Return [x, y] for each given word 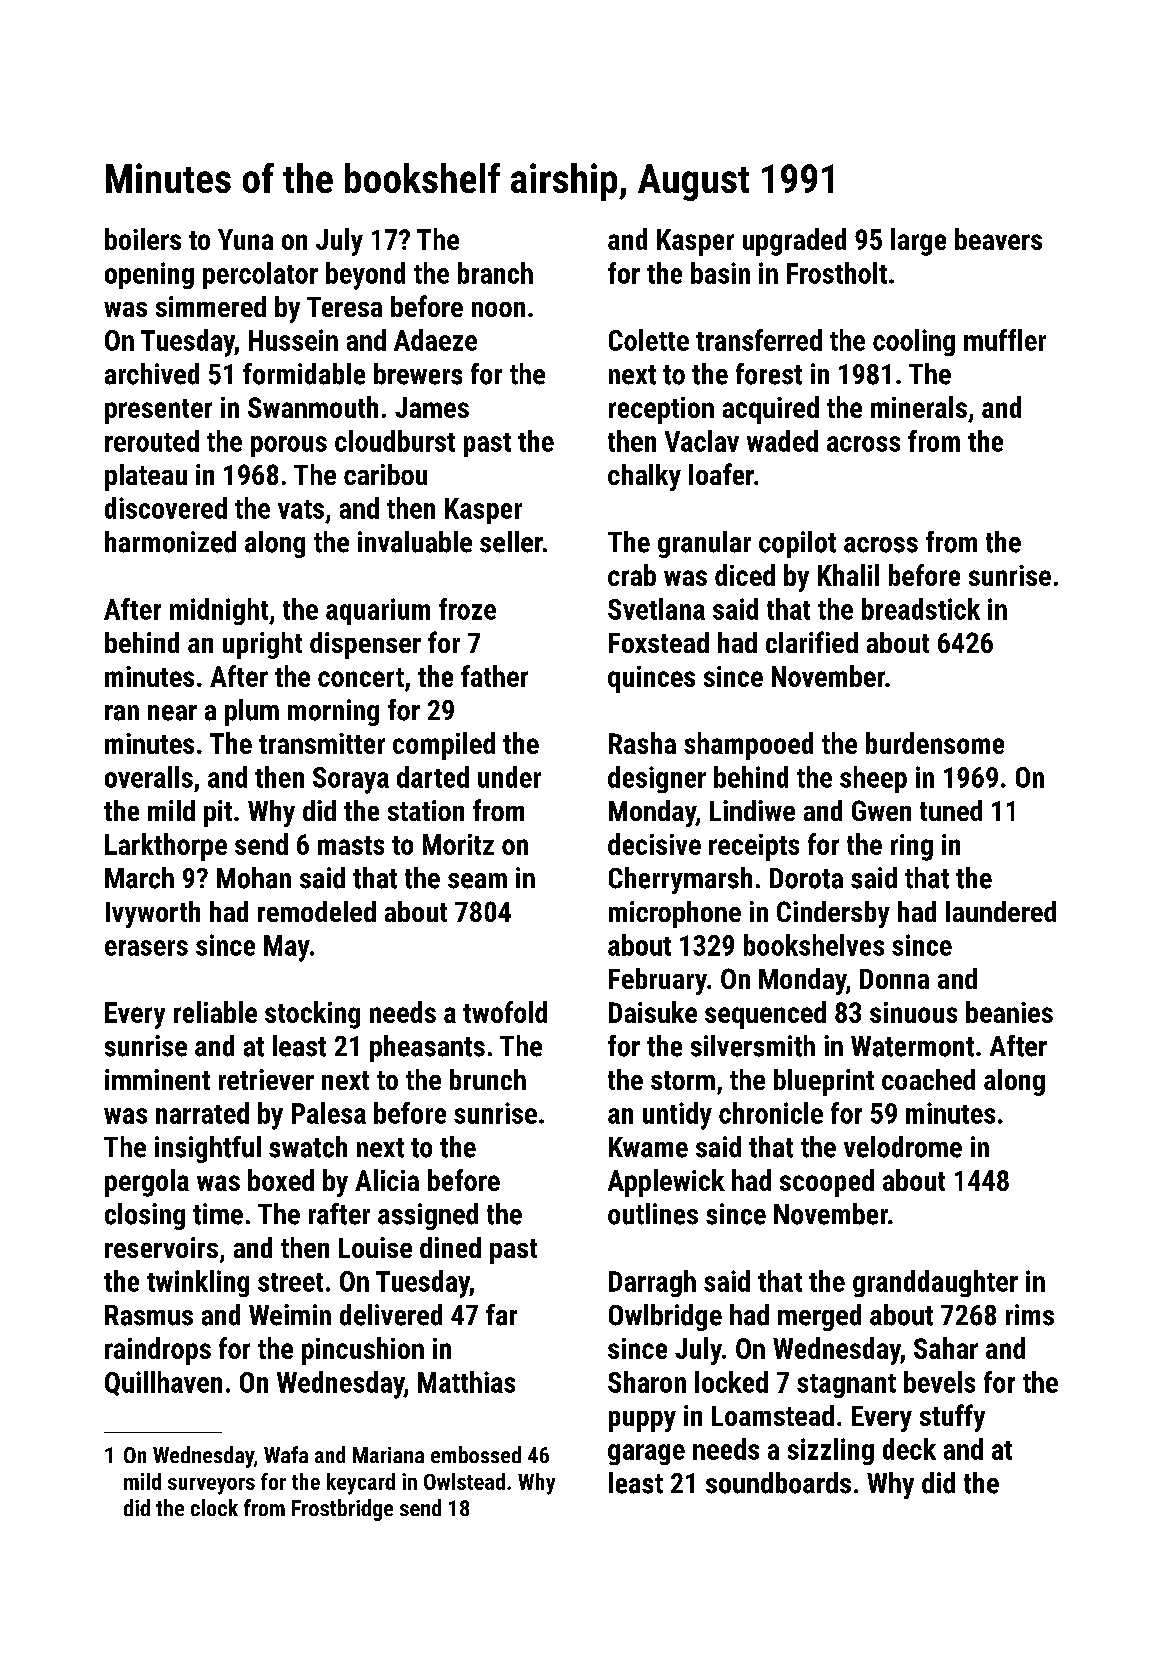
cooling [914, 342]
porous [289, 446]
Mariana [388, 1455]
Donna [894, 979]
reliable [215, 1012]
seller [511, 542]
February [658, 981]
